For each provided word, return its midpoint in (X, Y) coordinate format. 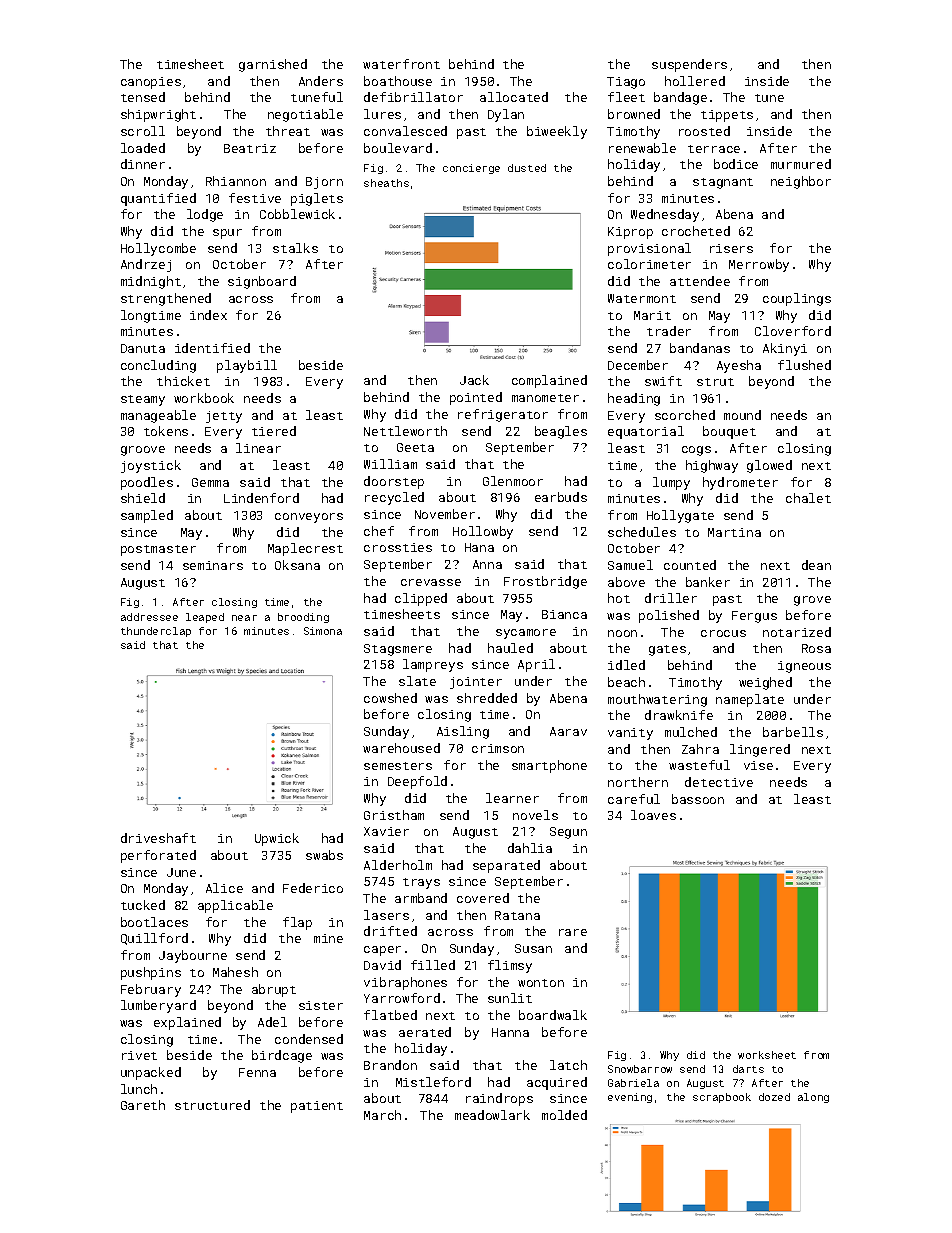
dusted (527, 168)
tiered (274, 431)
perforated (158, 856)
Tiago (626, 83)
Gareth (143, 1105)
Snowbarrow (640, 1069)
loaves (653, 815)
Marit (652, 315)
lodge (205, 215)
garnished (273, 65)
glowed (769, 466)
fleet (626, 97)
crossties (398, 547)
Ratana (517, 915)
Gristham (394, 815)
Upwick (277, 839)
